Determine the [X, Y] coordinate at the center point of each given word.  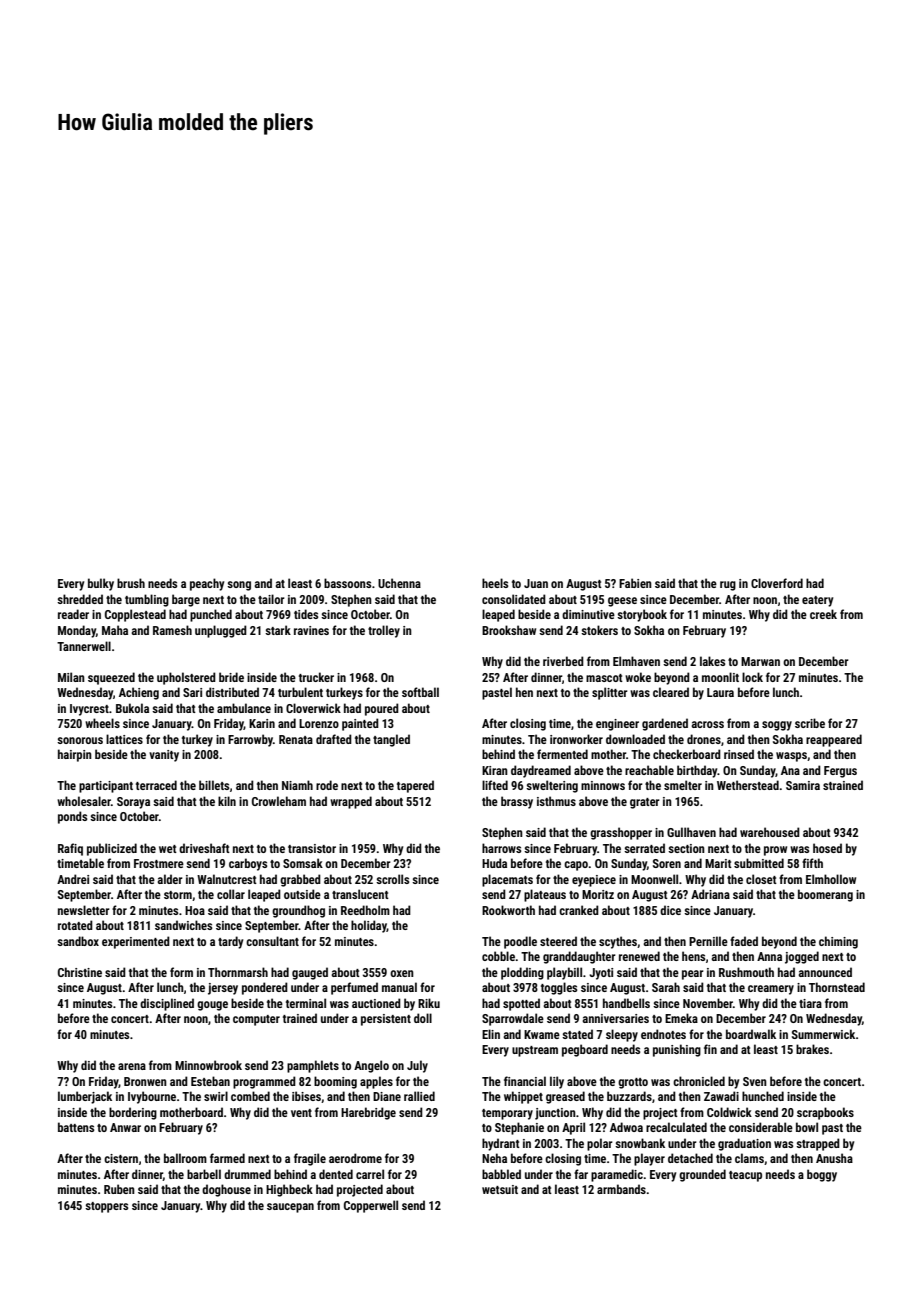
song [239, 586]
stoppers [106, 1207]
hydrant [501, 1144]
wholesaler [84, 801]
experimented [136, 942]
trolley [384, 631]
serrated [644, 848]
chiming [838, 942]
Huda [494, 863]
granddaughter [579, 957]
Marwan [760, 661]
